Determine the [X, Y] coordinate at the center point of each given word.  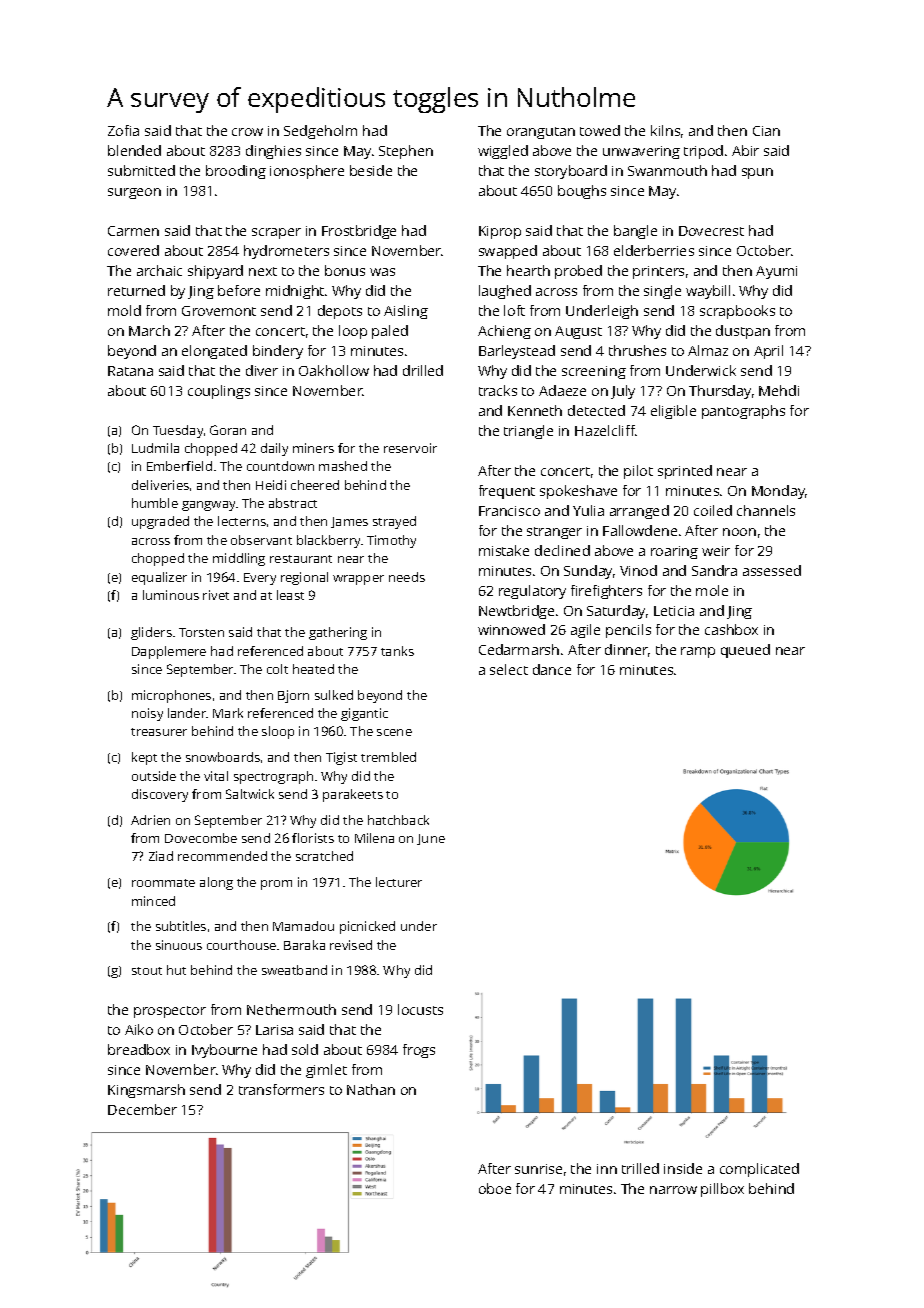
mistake [504, 550]
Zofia [123, 130]
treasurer [159, 732]
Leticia [674, 611]
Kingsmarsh [146, 1091]
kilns [665, 130]
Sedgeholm [320, 132]
